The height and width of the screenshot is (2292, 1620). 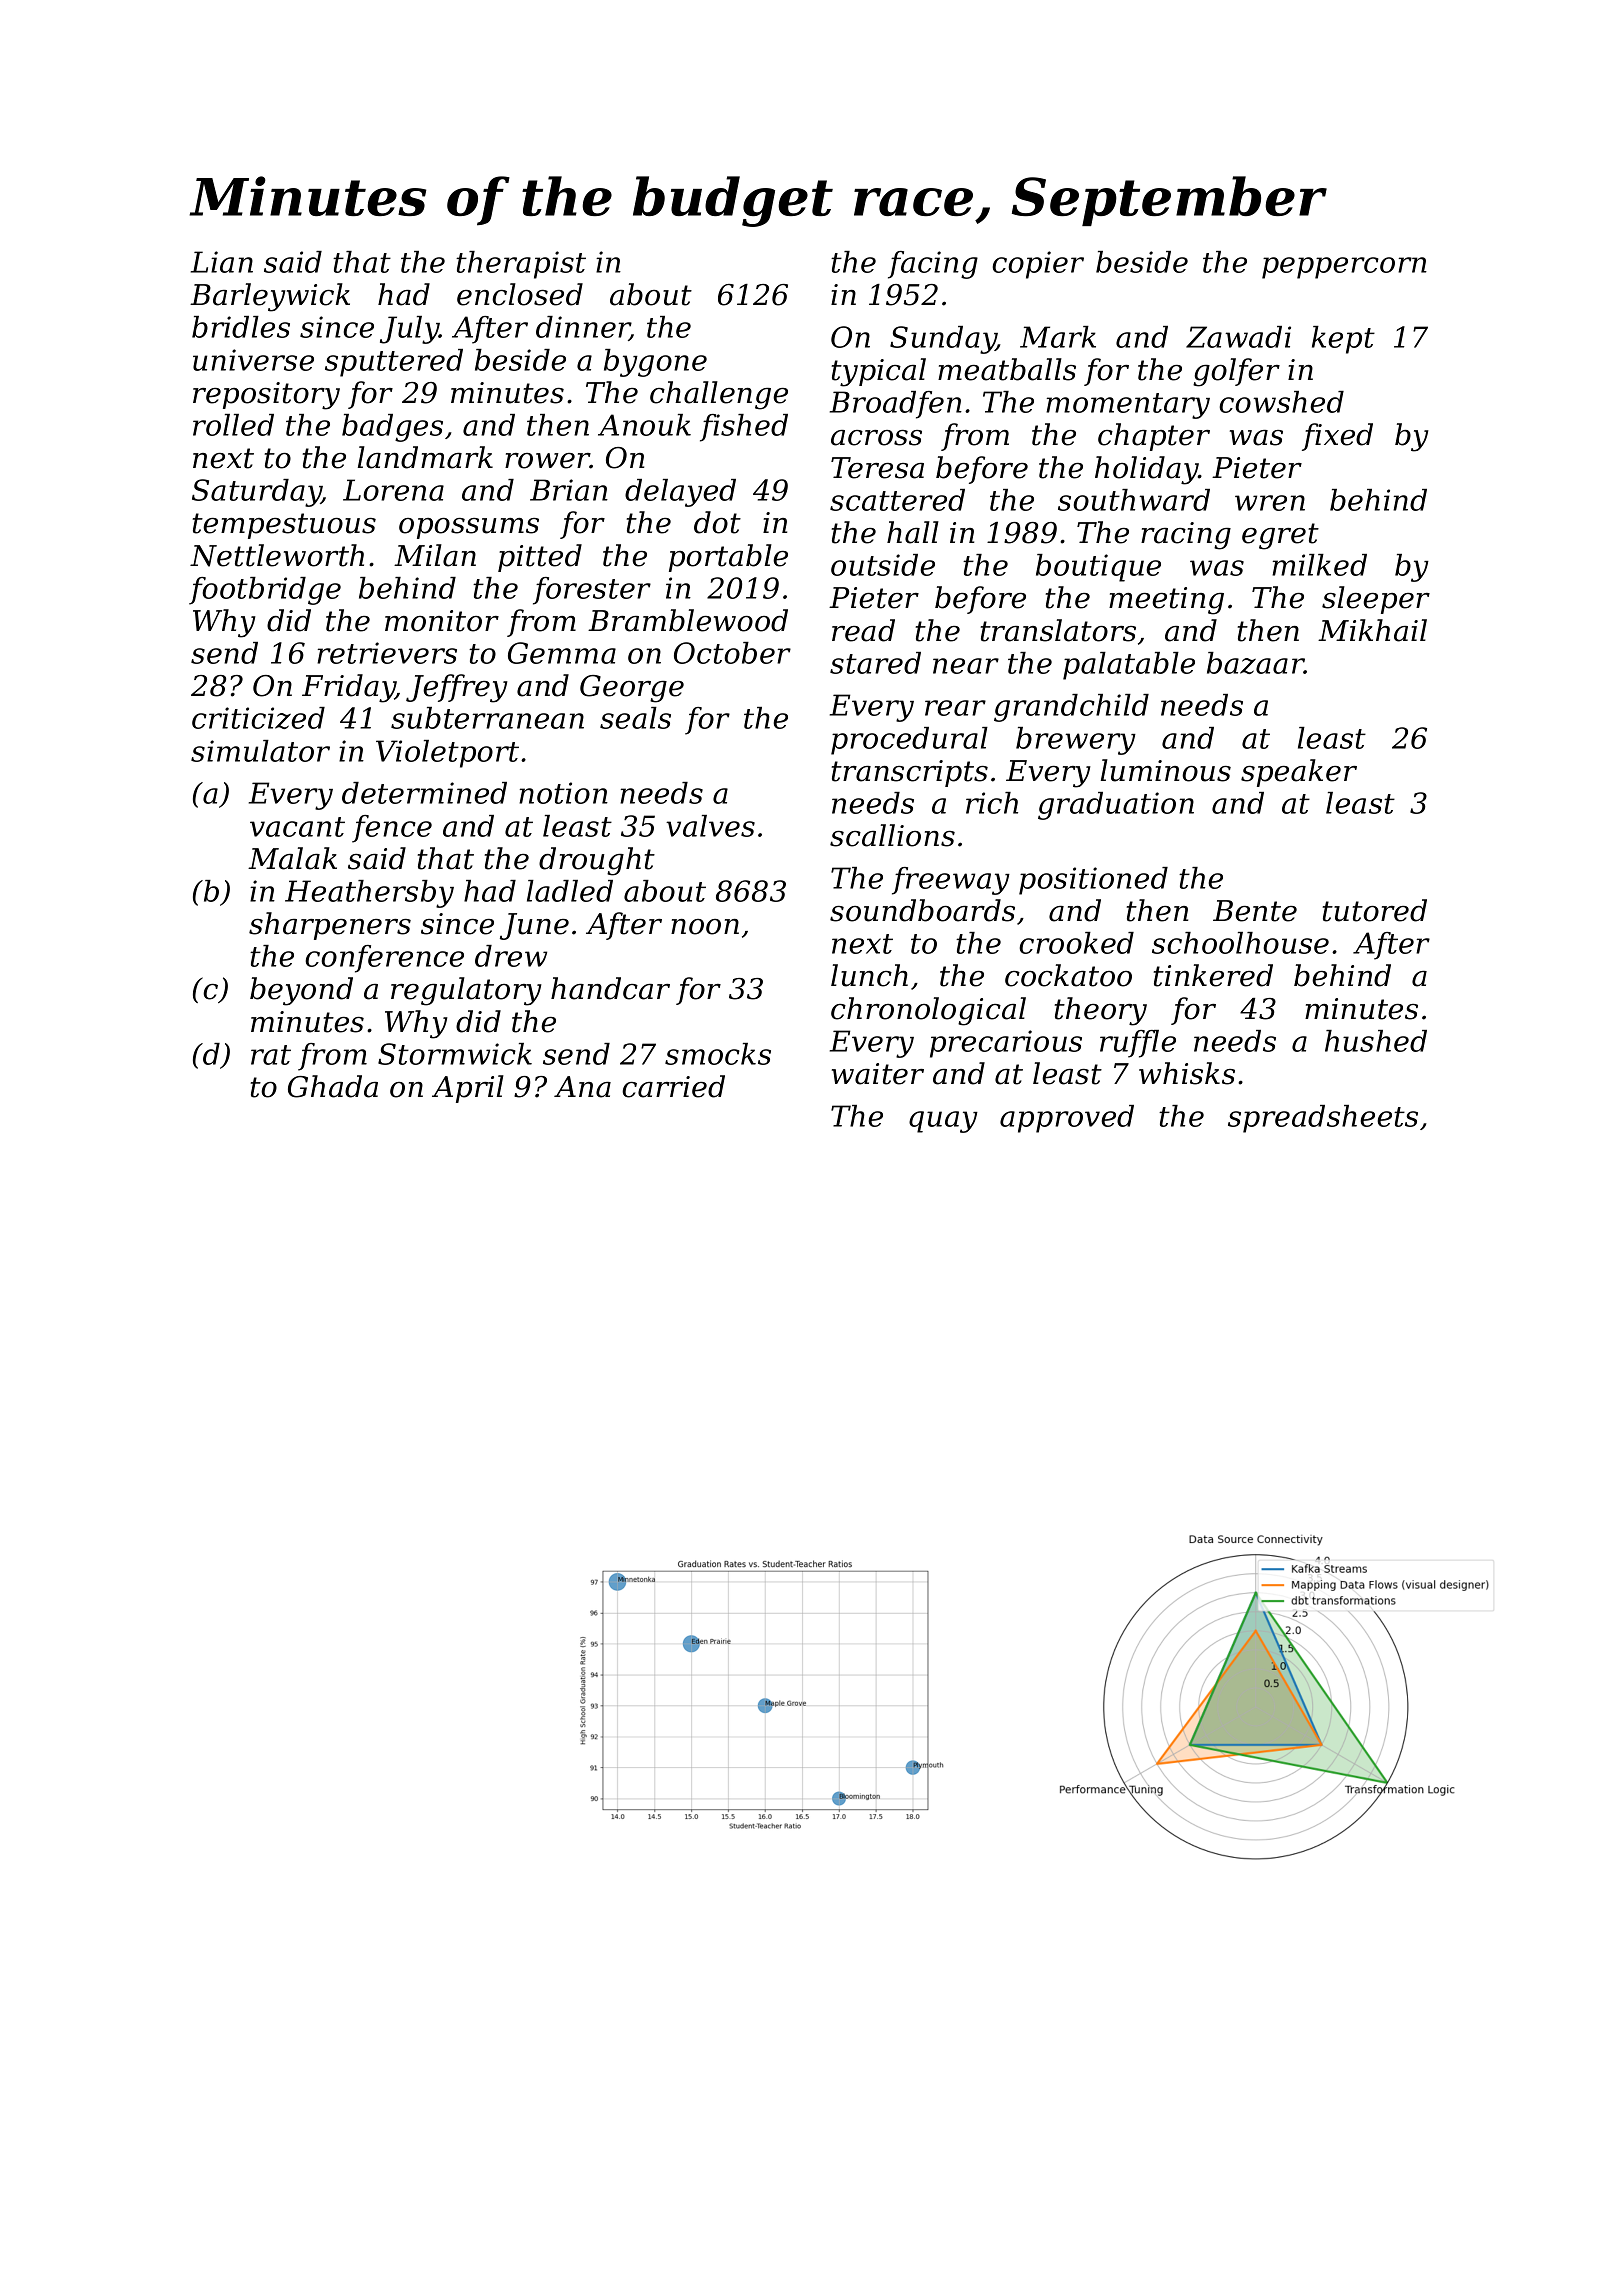 I want to click on Bramblewood, so click(x=688, y=620).
